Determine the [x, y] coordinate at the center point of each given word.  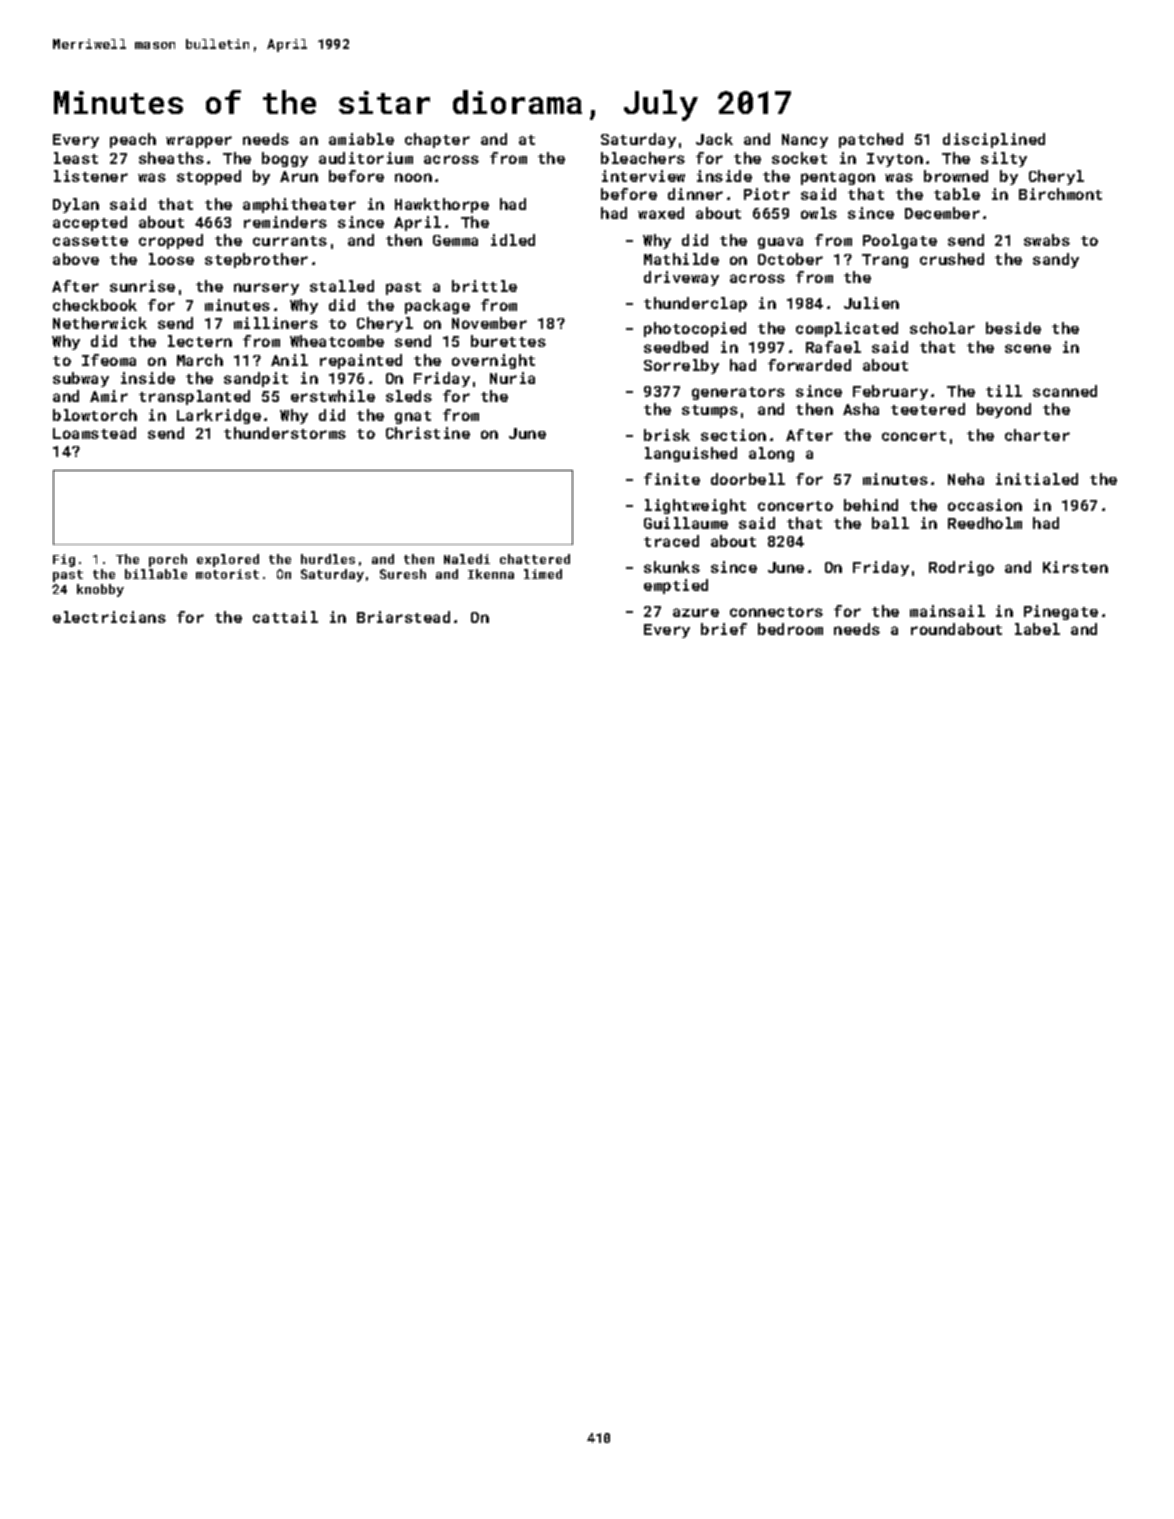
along [771, 454]
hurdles [328, 559]
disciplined [994, 140]
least [76, 158]
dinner [695, 194]
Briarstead [403, 617]
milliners [276, 323]
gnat [413, 417]
